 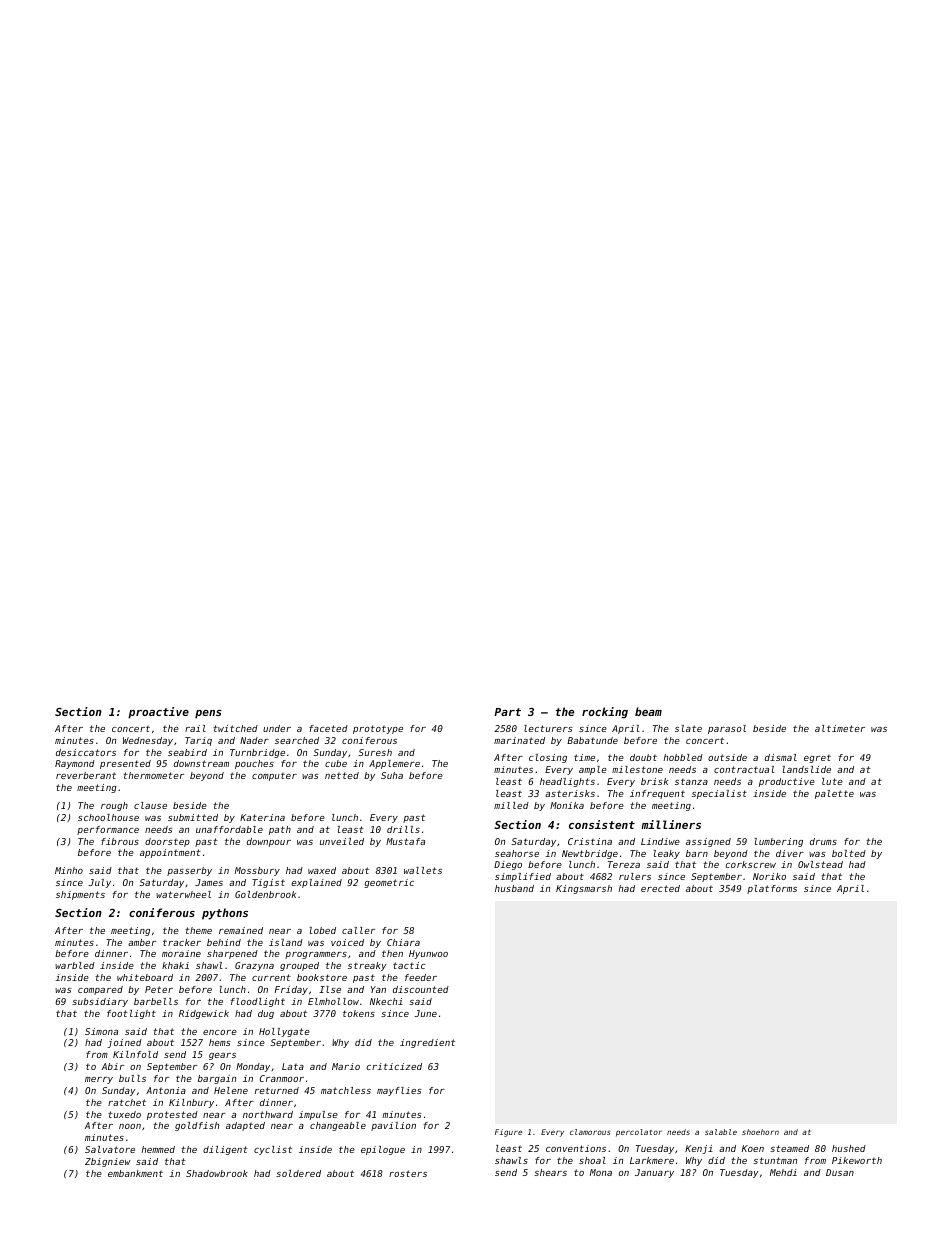 What do you see at coordinates (158, 713) in the document?
I see `proactive` at bounding box center [158, 713].
